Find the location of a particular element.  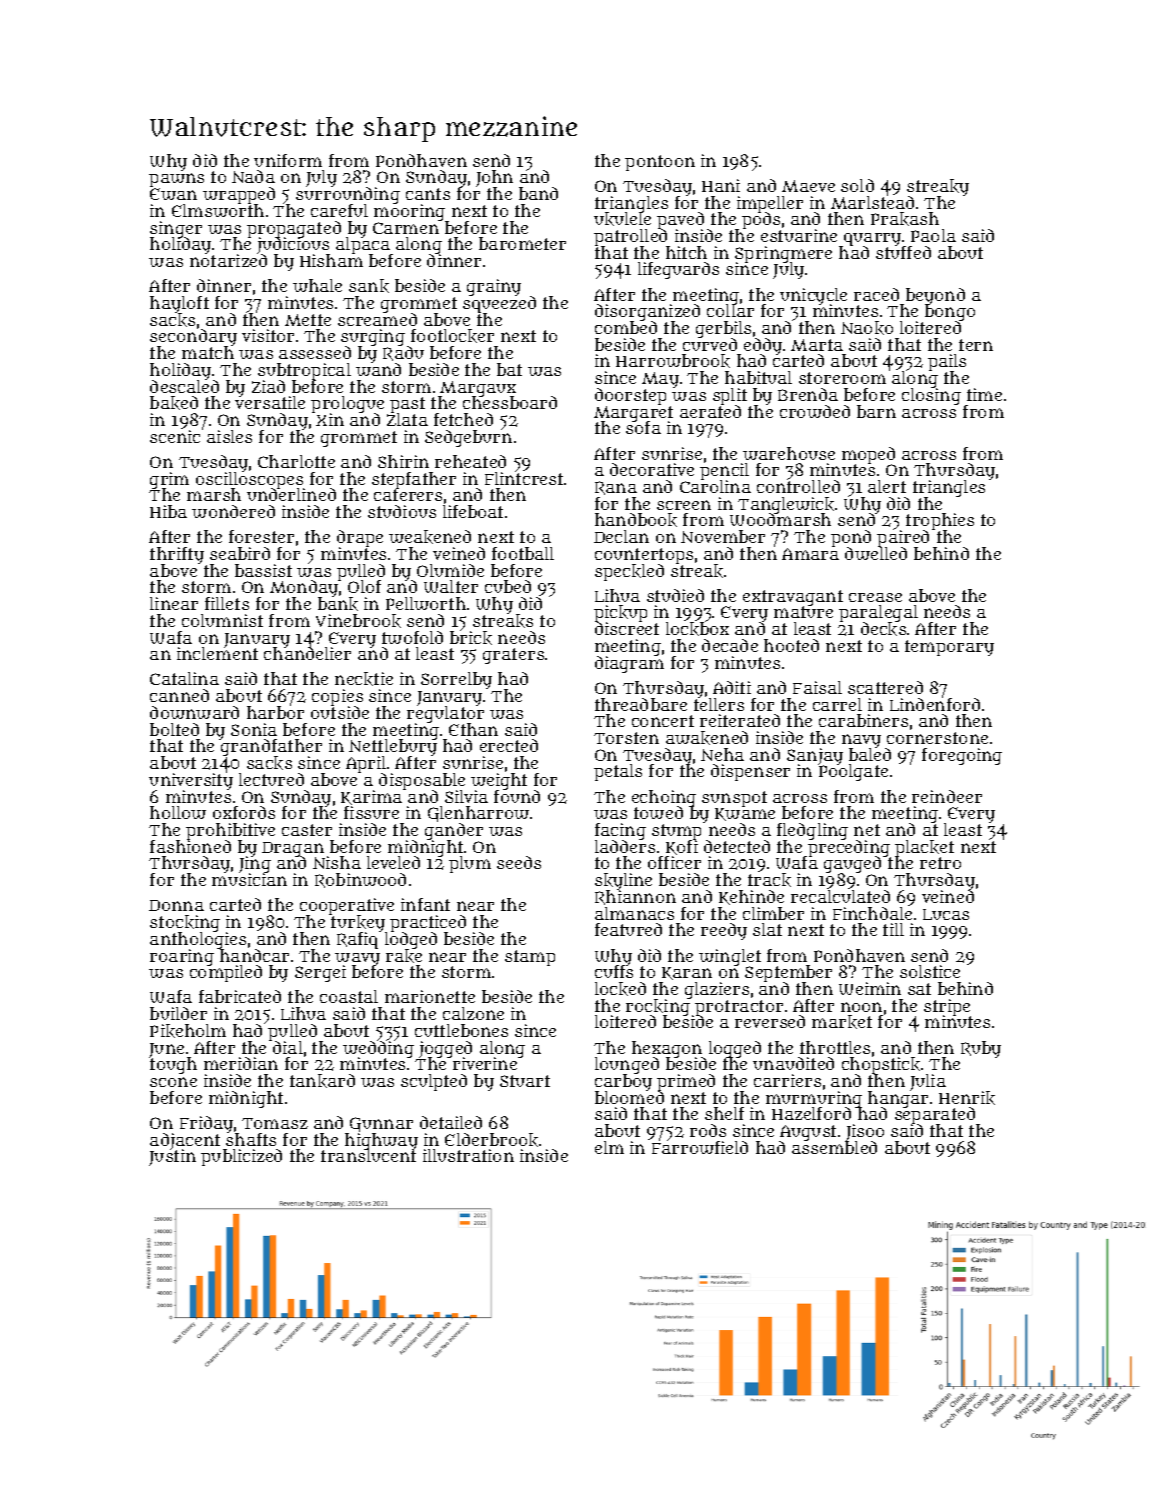

translucent is located at coordinates (368, 1156).
